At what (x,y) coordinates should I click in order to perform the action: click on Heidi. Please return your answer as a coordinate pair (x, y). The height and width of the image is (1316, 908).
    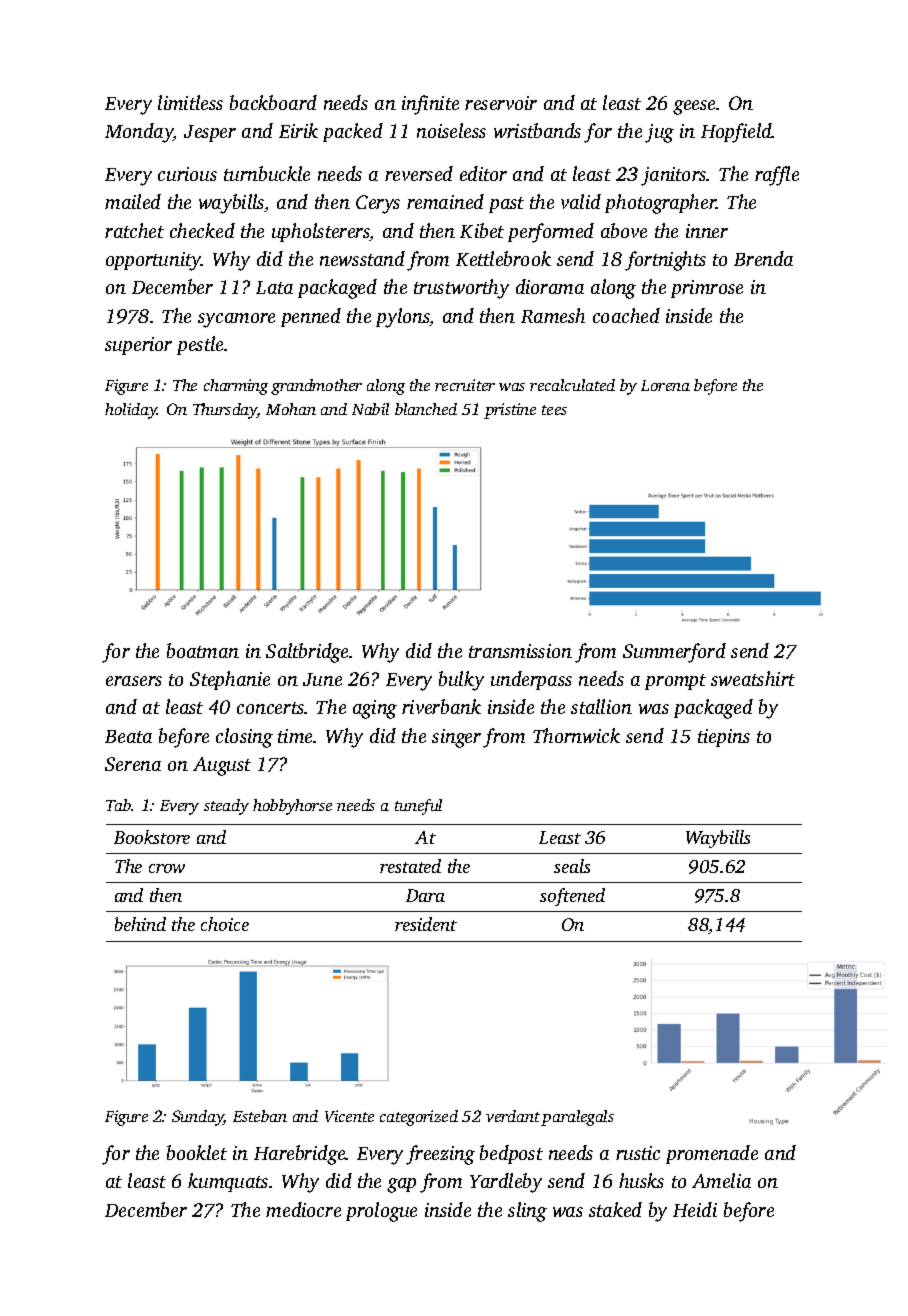
    Looking at the image, I should click on (695, 1209).
